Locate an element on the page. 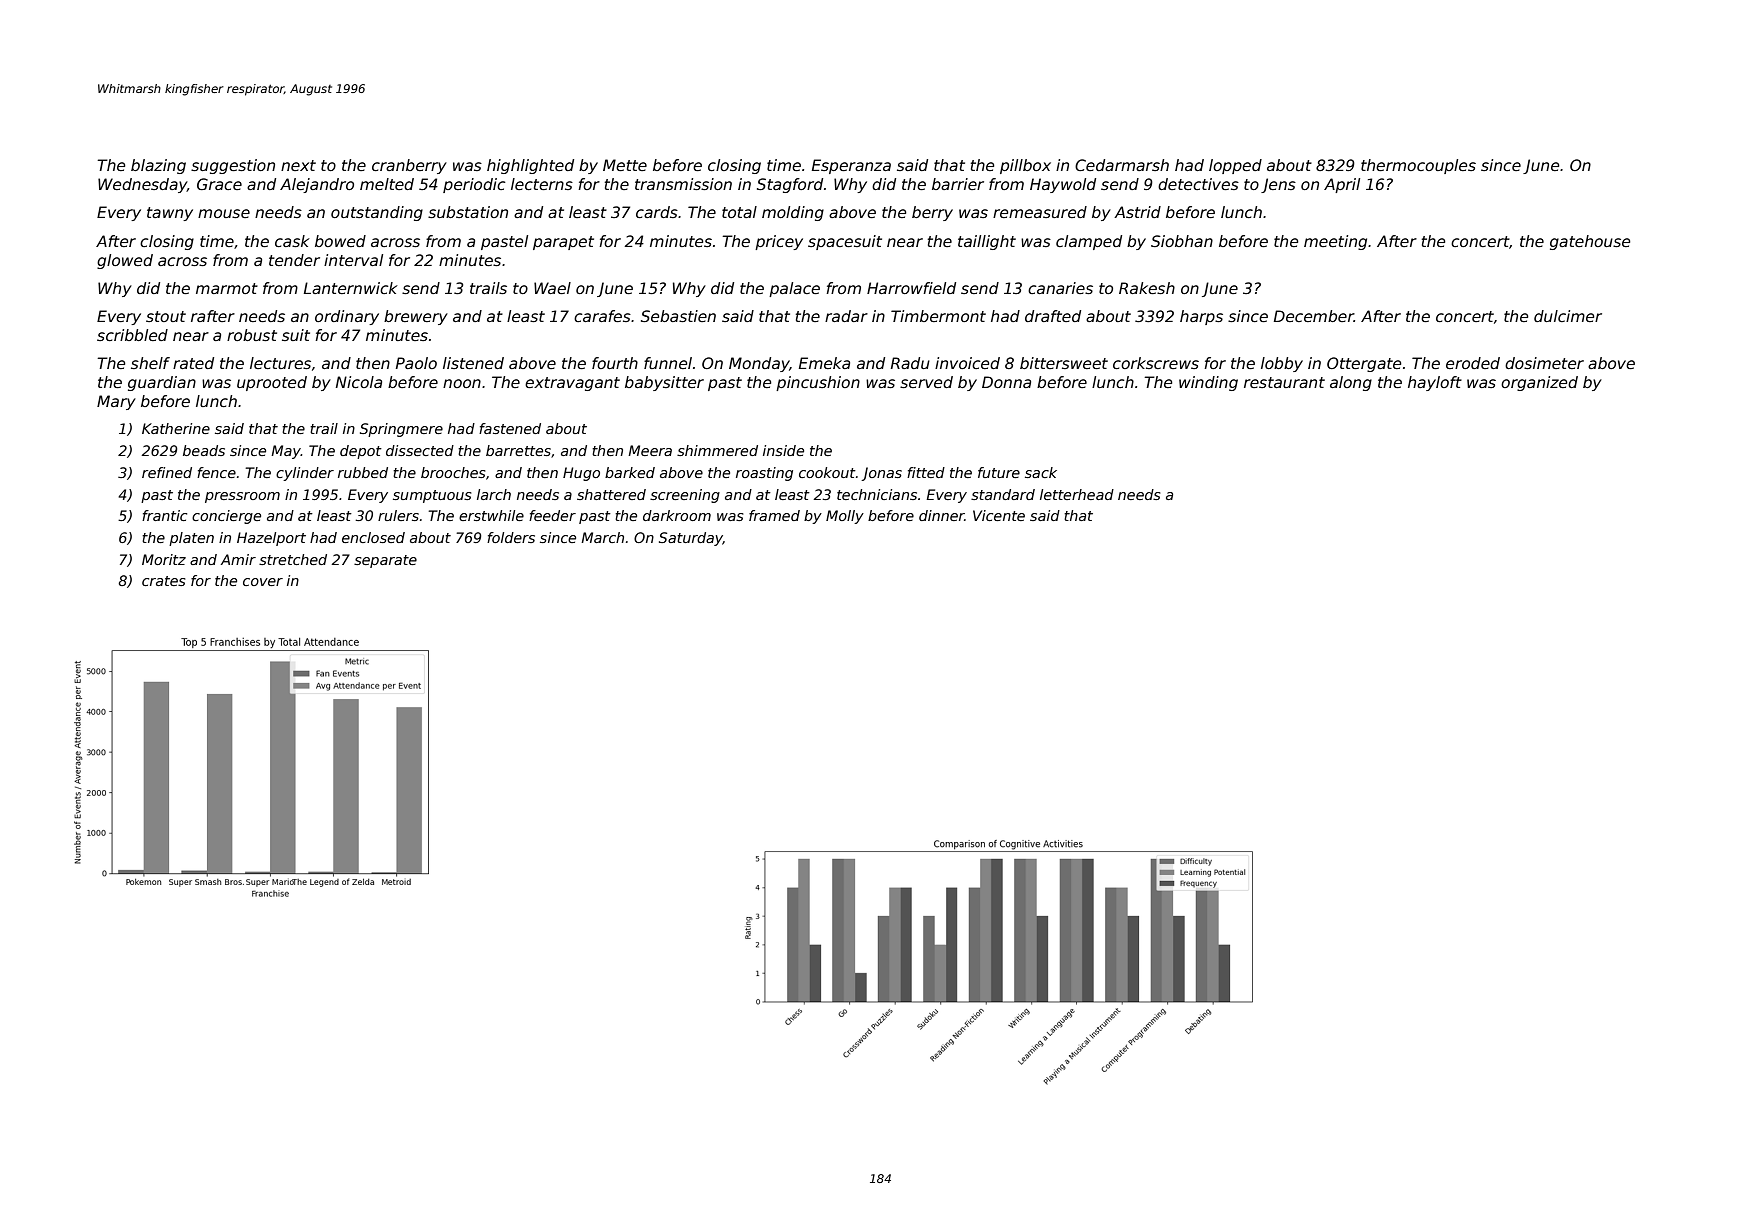  tawny is located at coordinates (170, 214).
